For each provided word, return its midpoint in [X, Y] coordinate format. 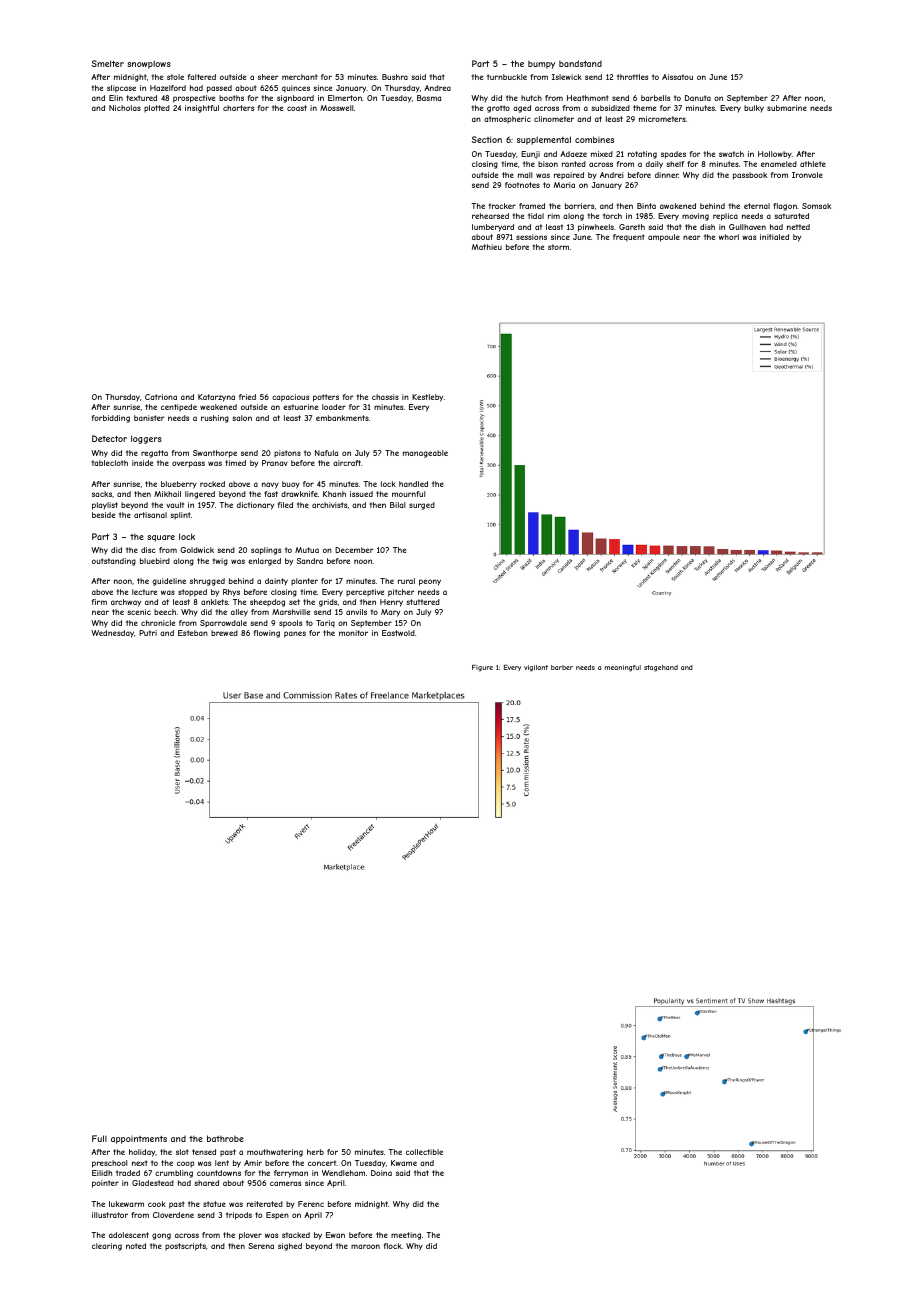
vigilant [536, 668]
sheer [268, 77]
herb [315, 1152]
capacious [290, 398]
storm [558, 247]
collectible [424, 1152]
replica [725, 217]
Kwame [404, 1163]
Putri [148, 633]
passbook [750, 176]
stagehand [661, 668]
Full [99, 1138]
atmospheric [507, 119]
